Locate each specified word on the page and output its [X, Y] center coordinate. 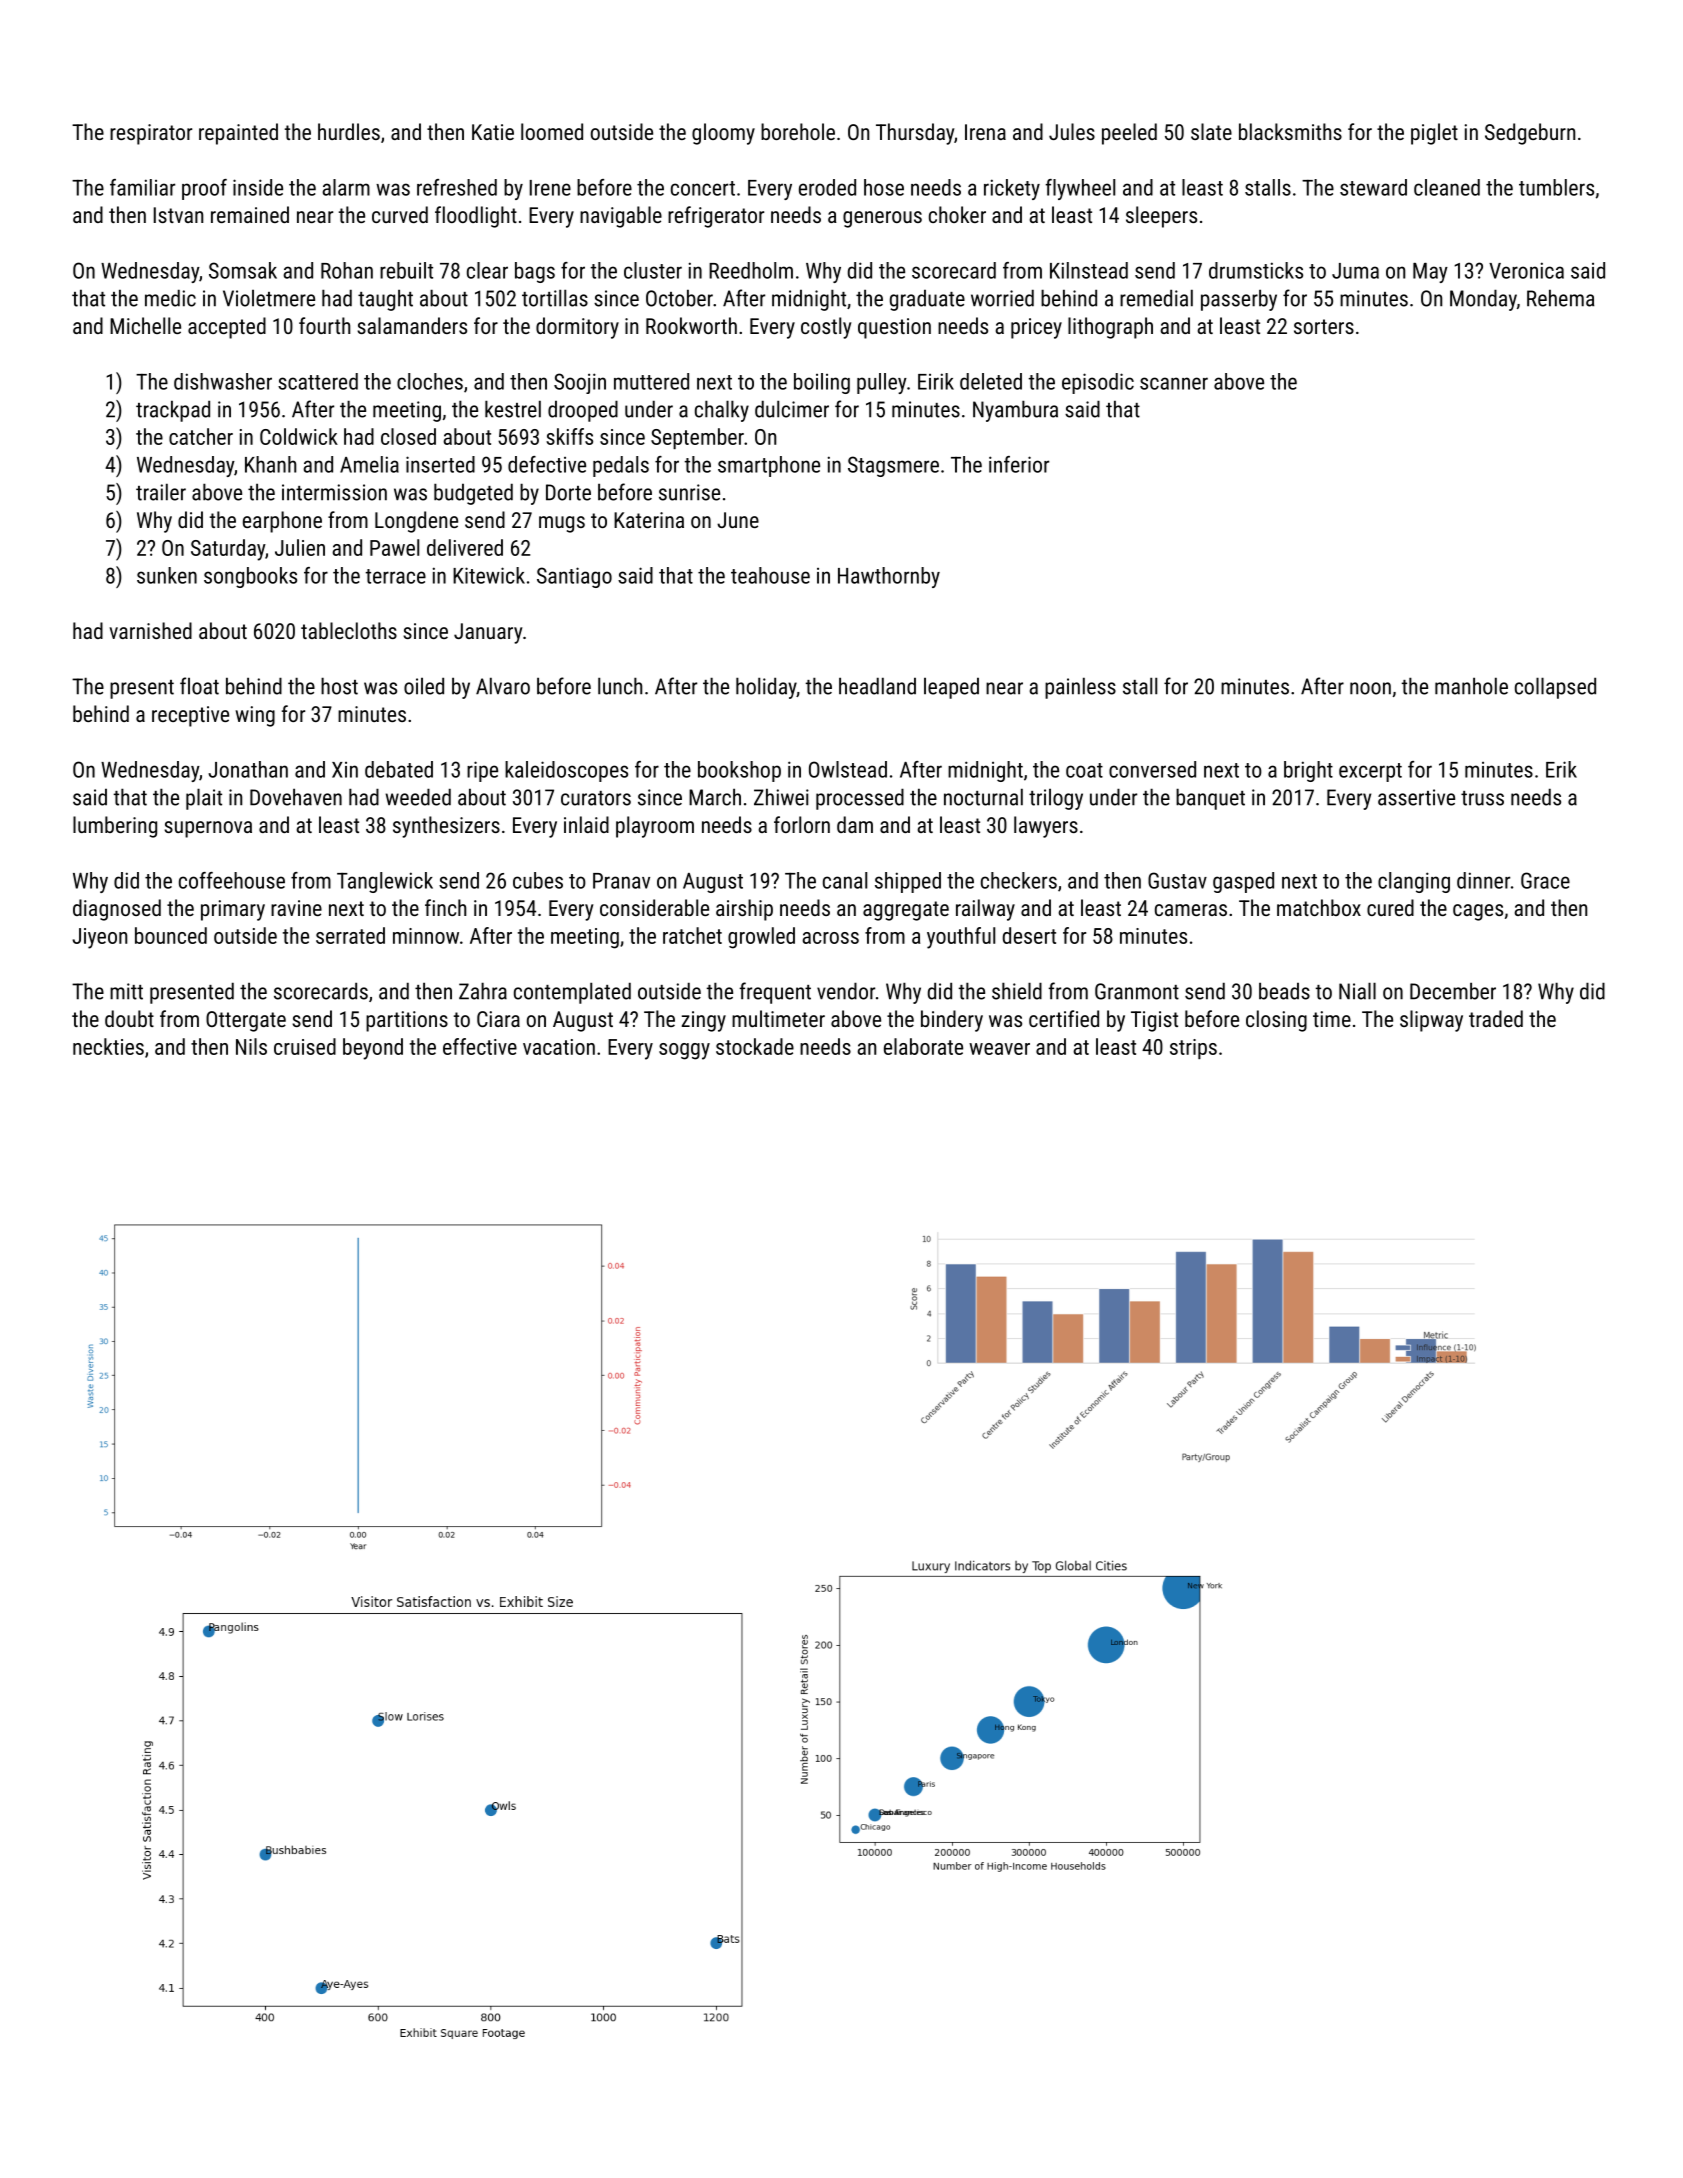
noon [1370, 688]
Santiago [574, 577]
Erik [1561, 769]
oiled [424, 686]
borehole [798, 131]
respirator [151, 134]
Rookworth [691, 325]
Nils [251, 1046]
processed [860, 799]
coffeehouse [232, 880]
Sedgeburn [1530, 134]
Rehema [1560, 298]
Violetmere [269, 298]
